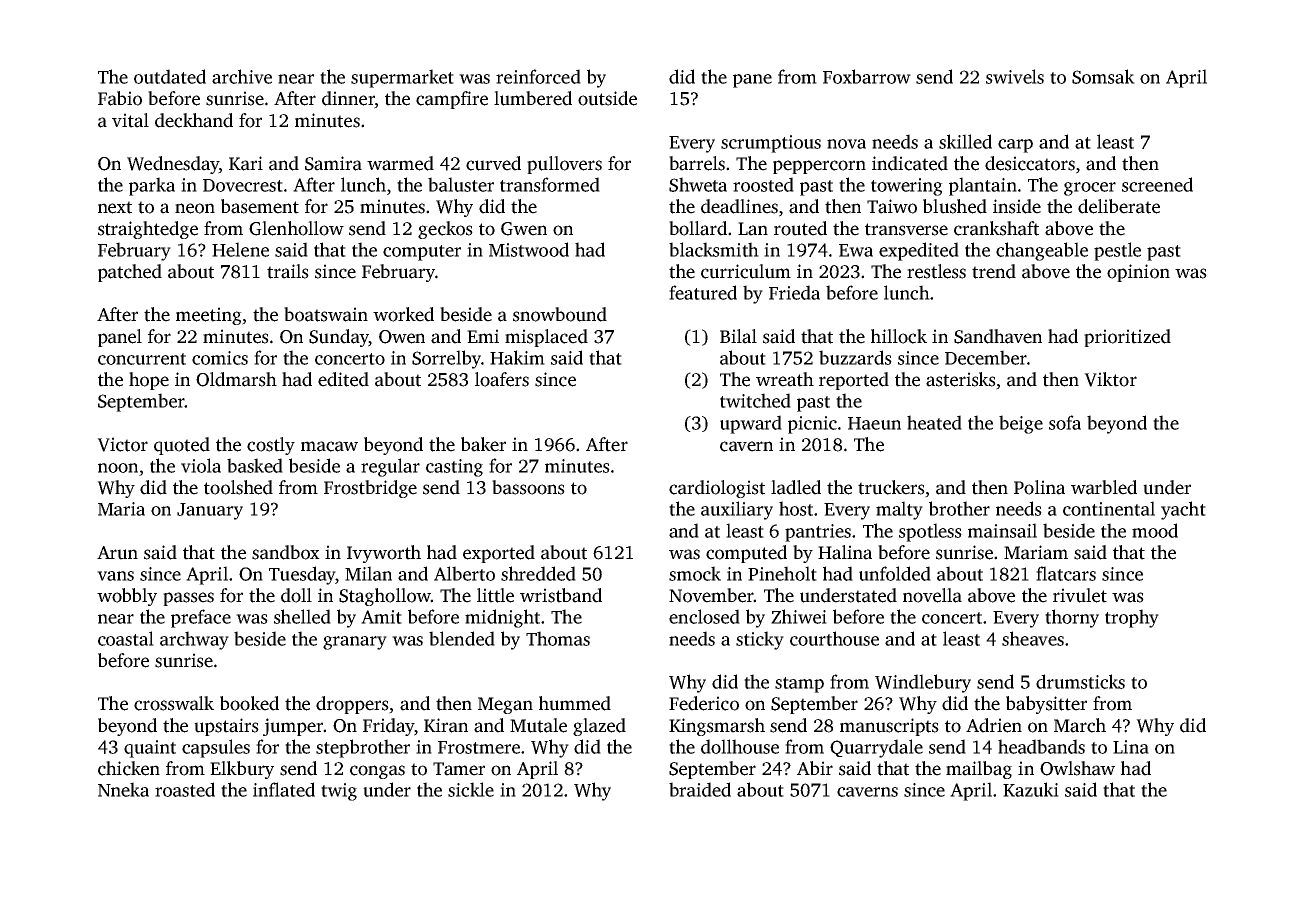  I want to click on jumper, so click(293, 727).
